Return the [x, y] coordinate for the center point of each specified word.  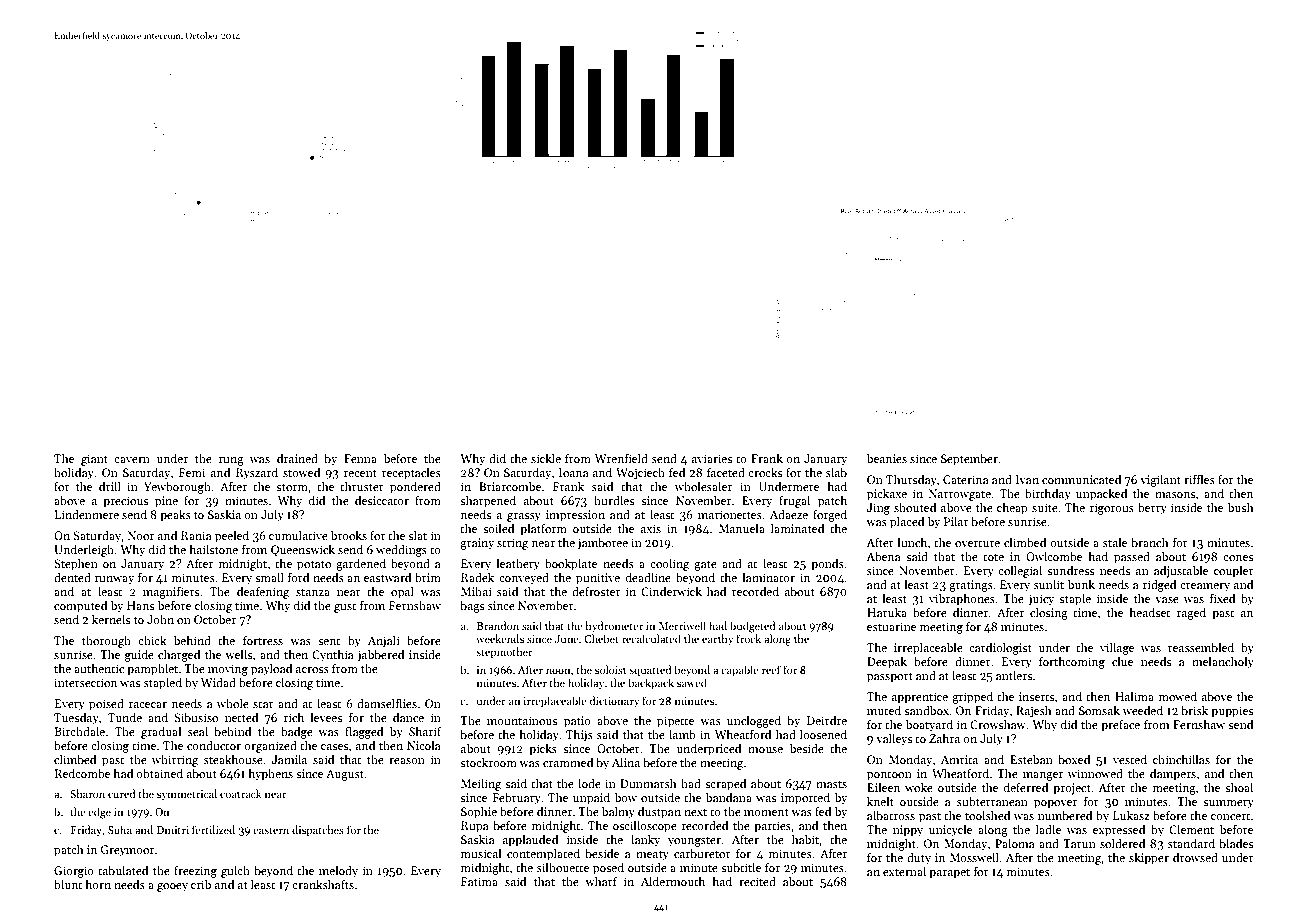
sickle [546, 458]
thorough [106, 641]
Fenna [360, 458]
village [1117, 648]
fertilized [213, 829]
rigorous [1112, 509]
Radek [477, 577]
